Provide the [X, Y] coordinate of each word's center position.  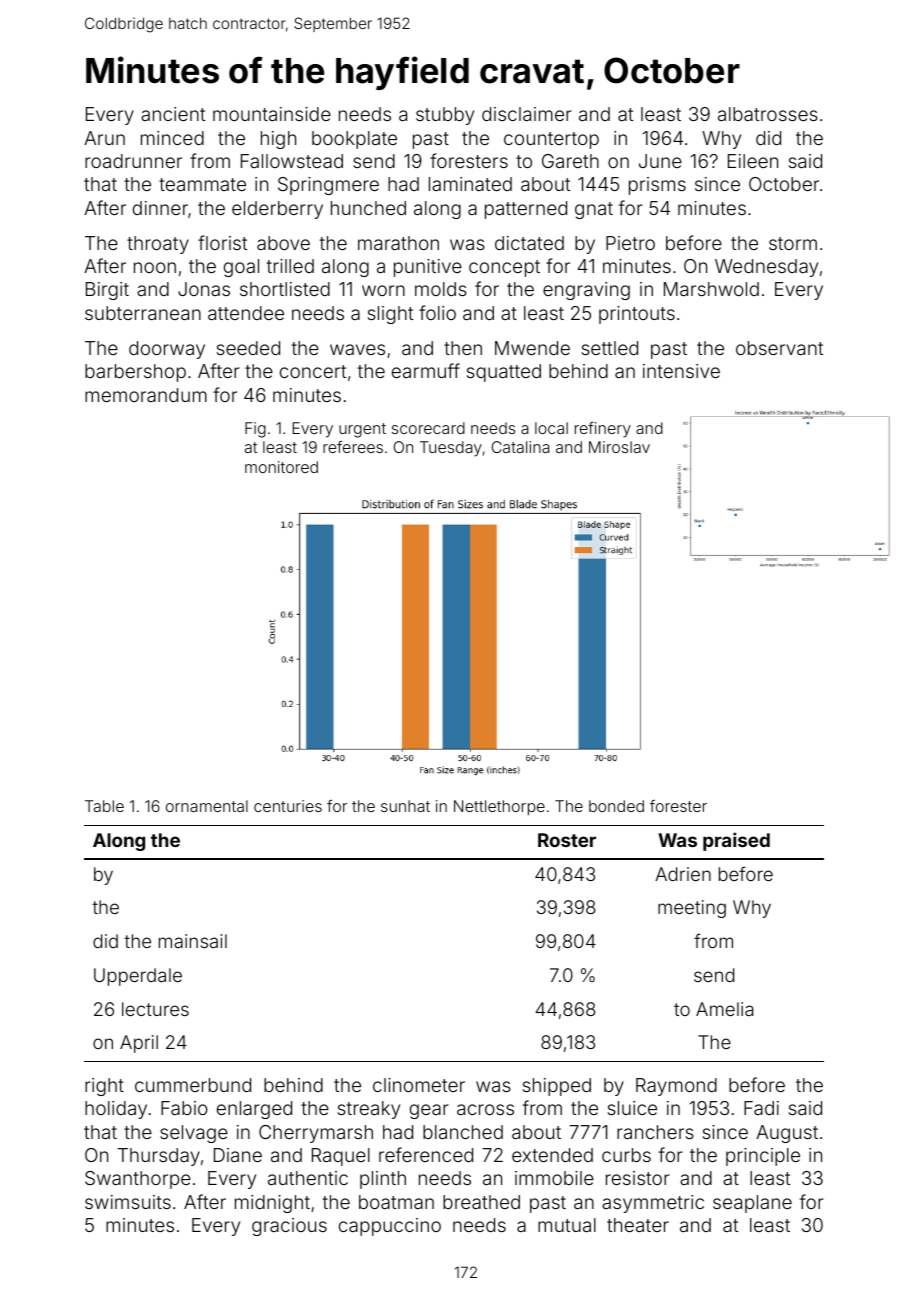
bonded [616, 806]
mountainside [272, 114]
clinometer [419, 1085]
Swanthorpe [138, 1180]
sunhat [405, 806]
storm [793, 243]
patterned [526, 210]
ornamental [207, 806]
